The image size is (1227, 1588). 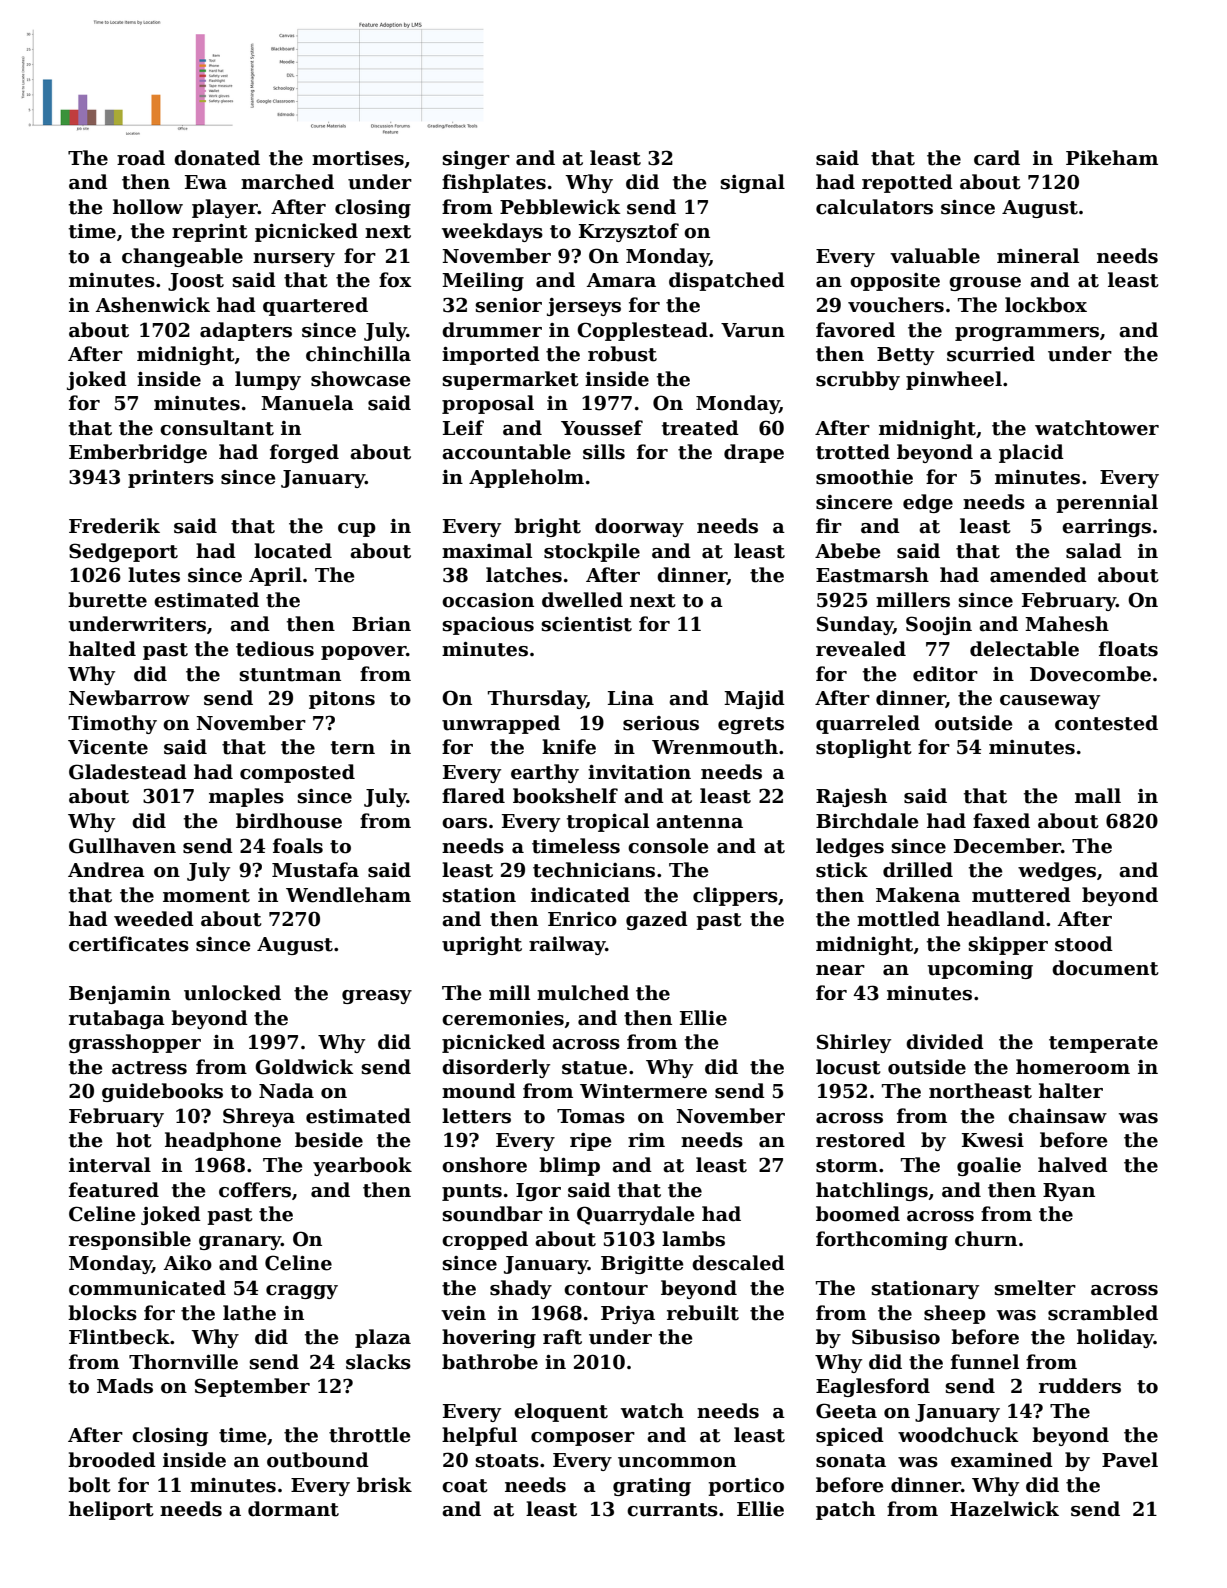 What do you see at coordinates (1112, 158) in the screenshot?
I see `Pikeham` at bounding box center [1112, 158].
